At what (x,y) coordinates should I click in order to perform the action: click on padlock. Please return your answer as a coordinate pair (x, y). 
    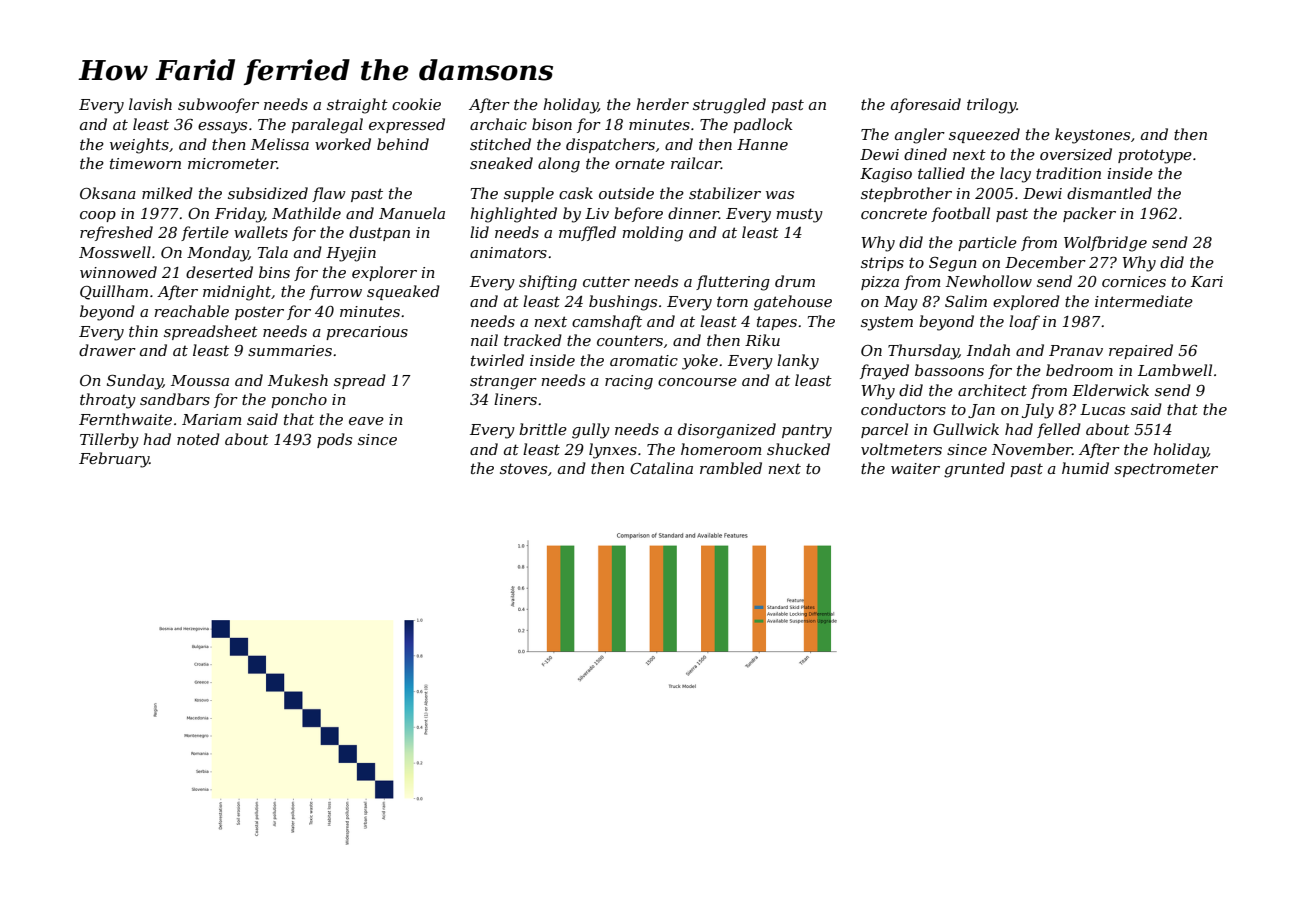
    Looking at the image, I should click on (763, 125).
